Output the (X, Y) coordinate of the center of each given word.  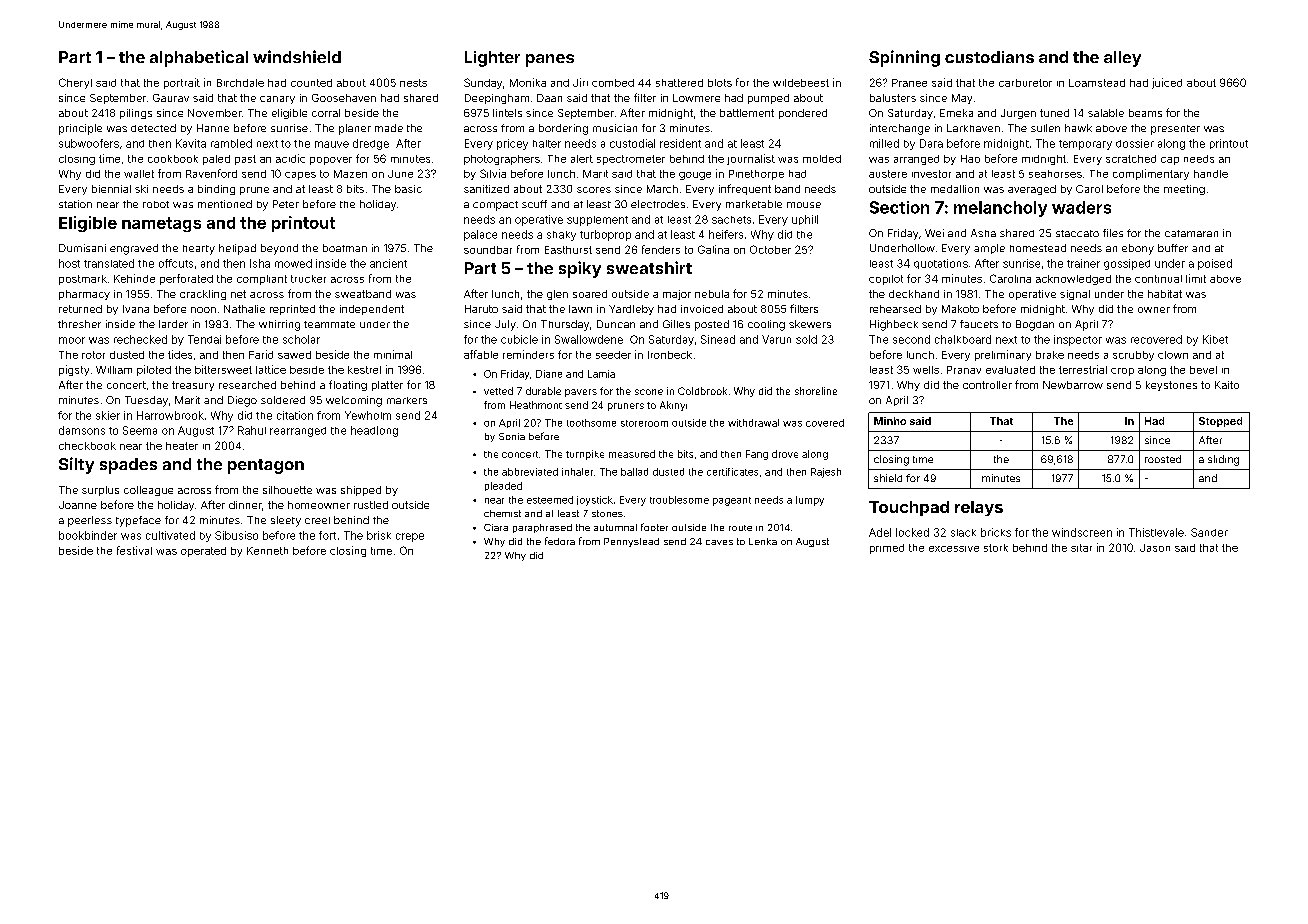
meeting (1184, 190)
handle (1211, 174)
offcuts (176, 263)
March (662, 189)
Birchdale (240, 83)
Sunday (483, 83)
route (740, 528)
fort (327, 535)
